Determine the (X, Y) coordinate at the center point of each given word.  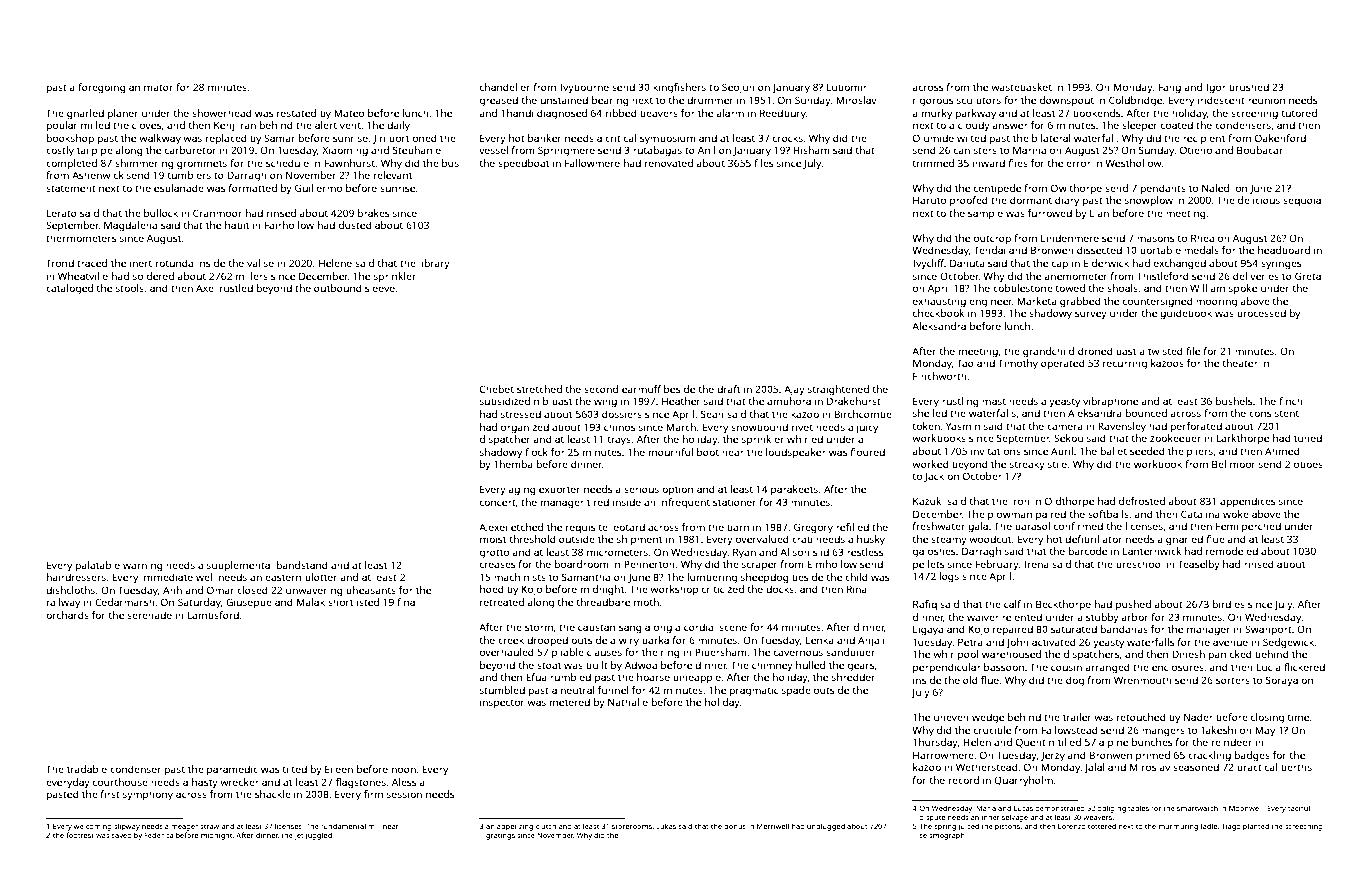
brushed (1249, 87)
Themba (513, 464)
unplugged (826, 827)
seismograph (942, 836)
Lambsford (213, 615)
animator (151, 87)
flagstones (361, 783)
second (601, 389)
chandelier (505, 87)
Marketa (1037, 301)
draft (728, 389)
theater (1240, 363)
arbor (1134, 617)
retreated (502, 602)
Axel (206, 288)
